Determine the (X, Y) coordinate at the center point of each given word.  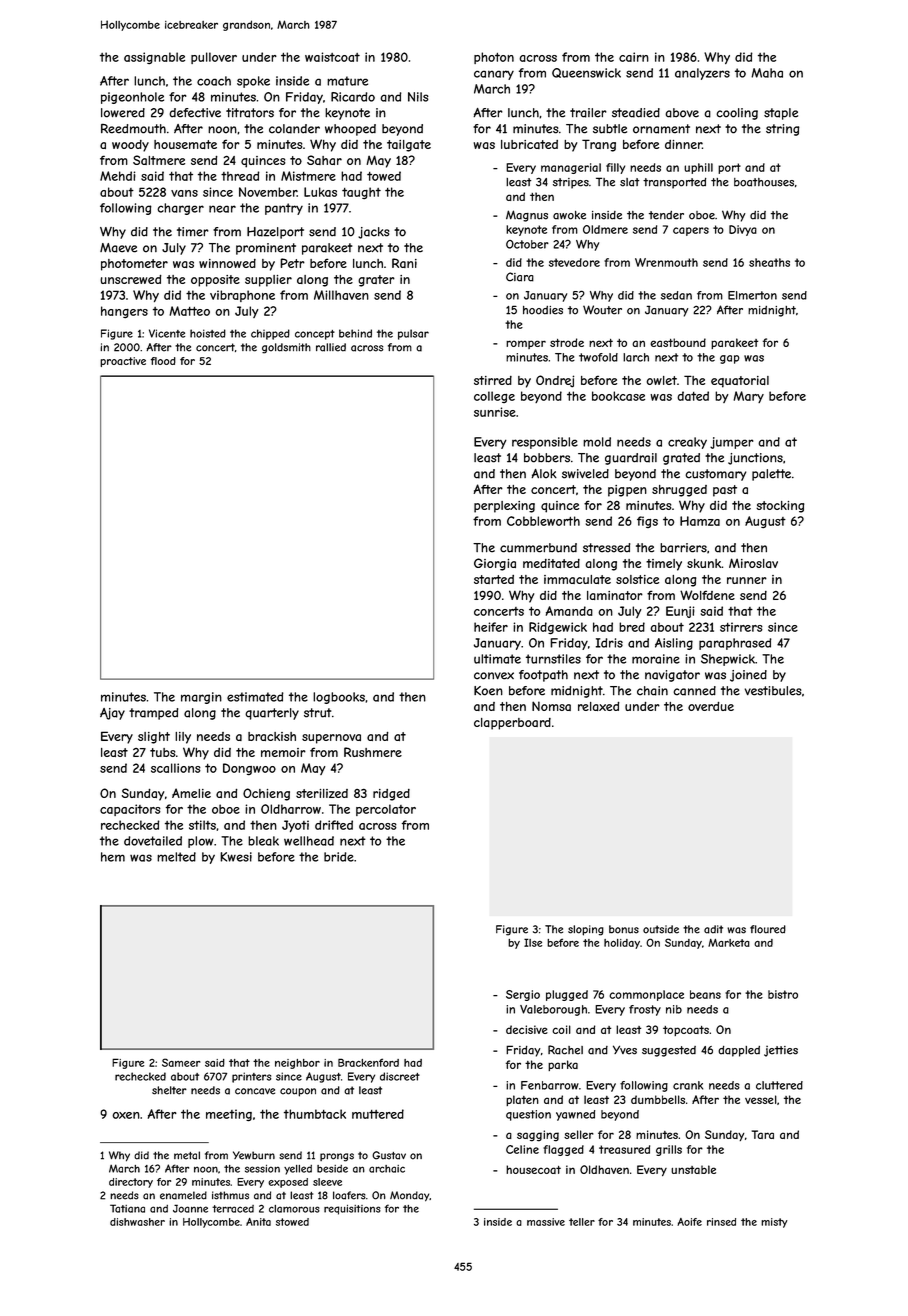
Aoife (689, 1222)
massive (546, 1222)
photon (494, 58)
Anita (258, 1222)
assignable (154, 58)
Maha (767, 73)
